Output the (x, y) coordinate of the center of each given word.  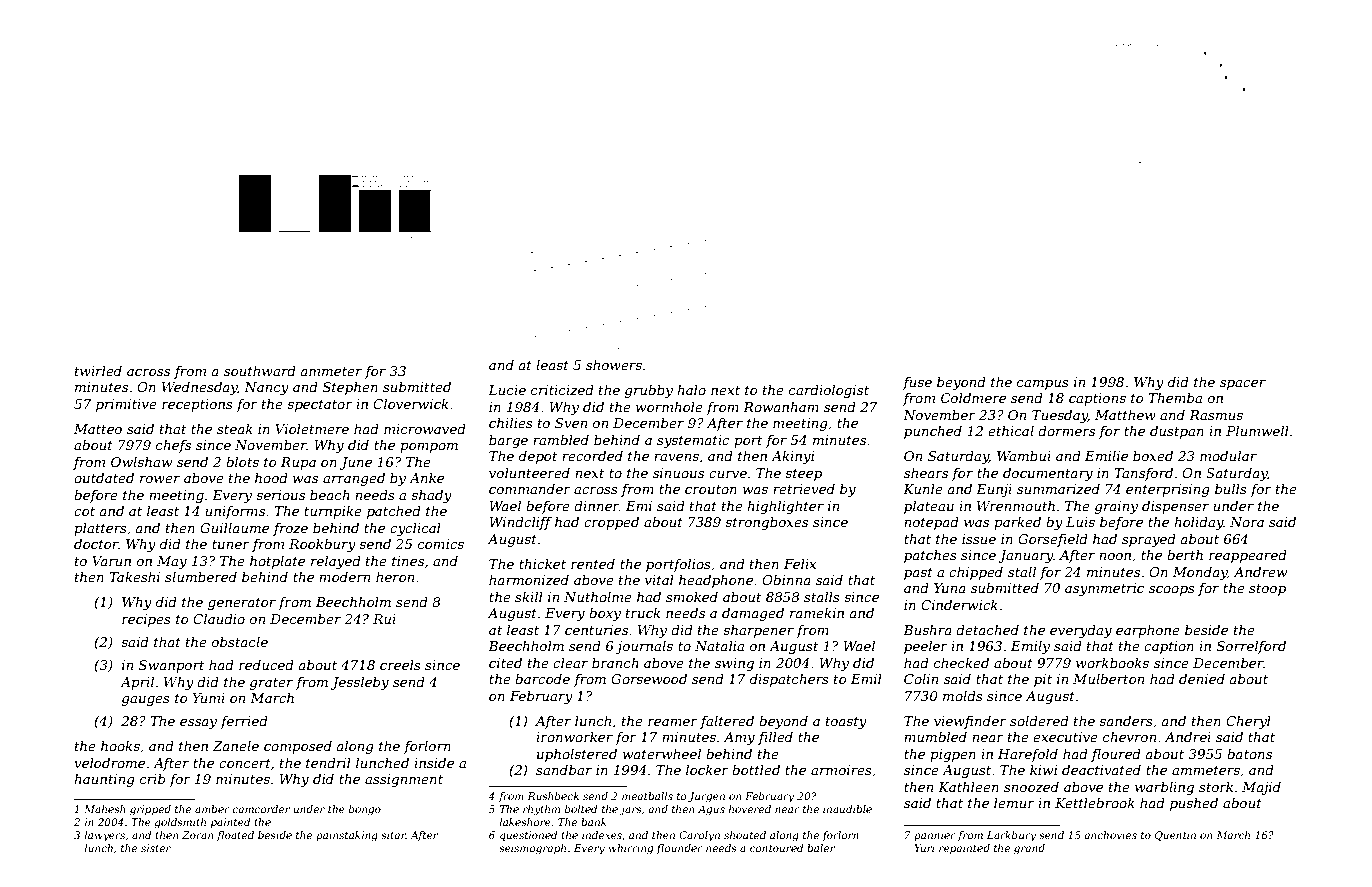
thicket (542, 564)
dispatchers (789, 680)
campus (1043, 385)
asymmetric (1104, 589)
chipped (976, 573)
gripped (150, 810)
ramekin (817, 613)
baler (821, 848)
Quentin (1175, 836)
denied (1202, 679)
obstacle (240, 642)
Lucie (507, 390)
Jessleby (360, 683)
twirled (98, 371)
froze (290, 529)
